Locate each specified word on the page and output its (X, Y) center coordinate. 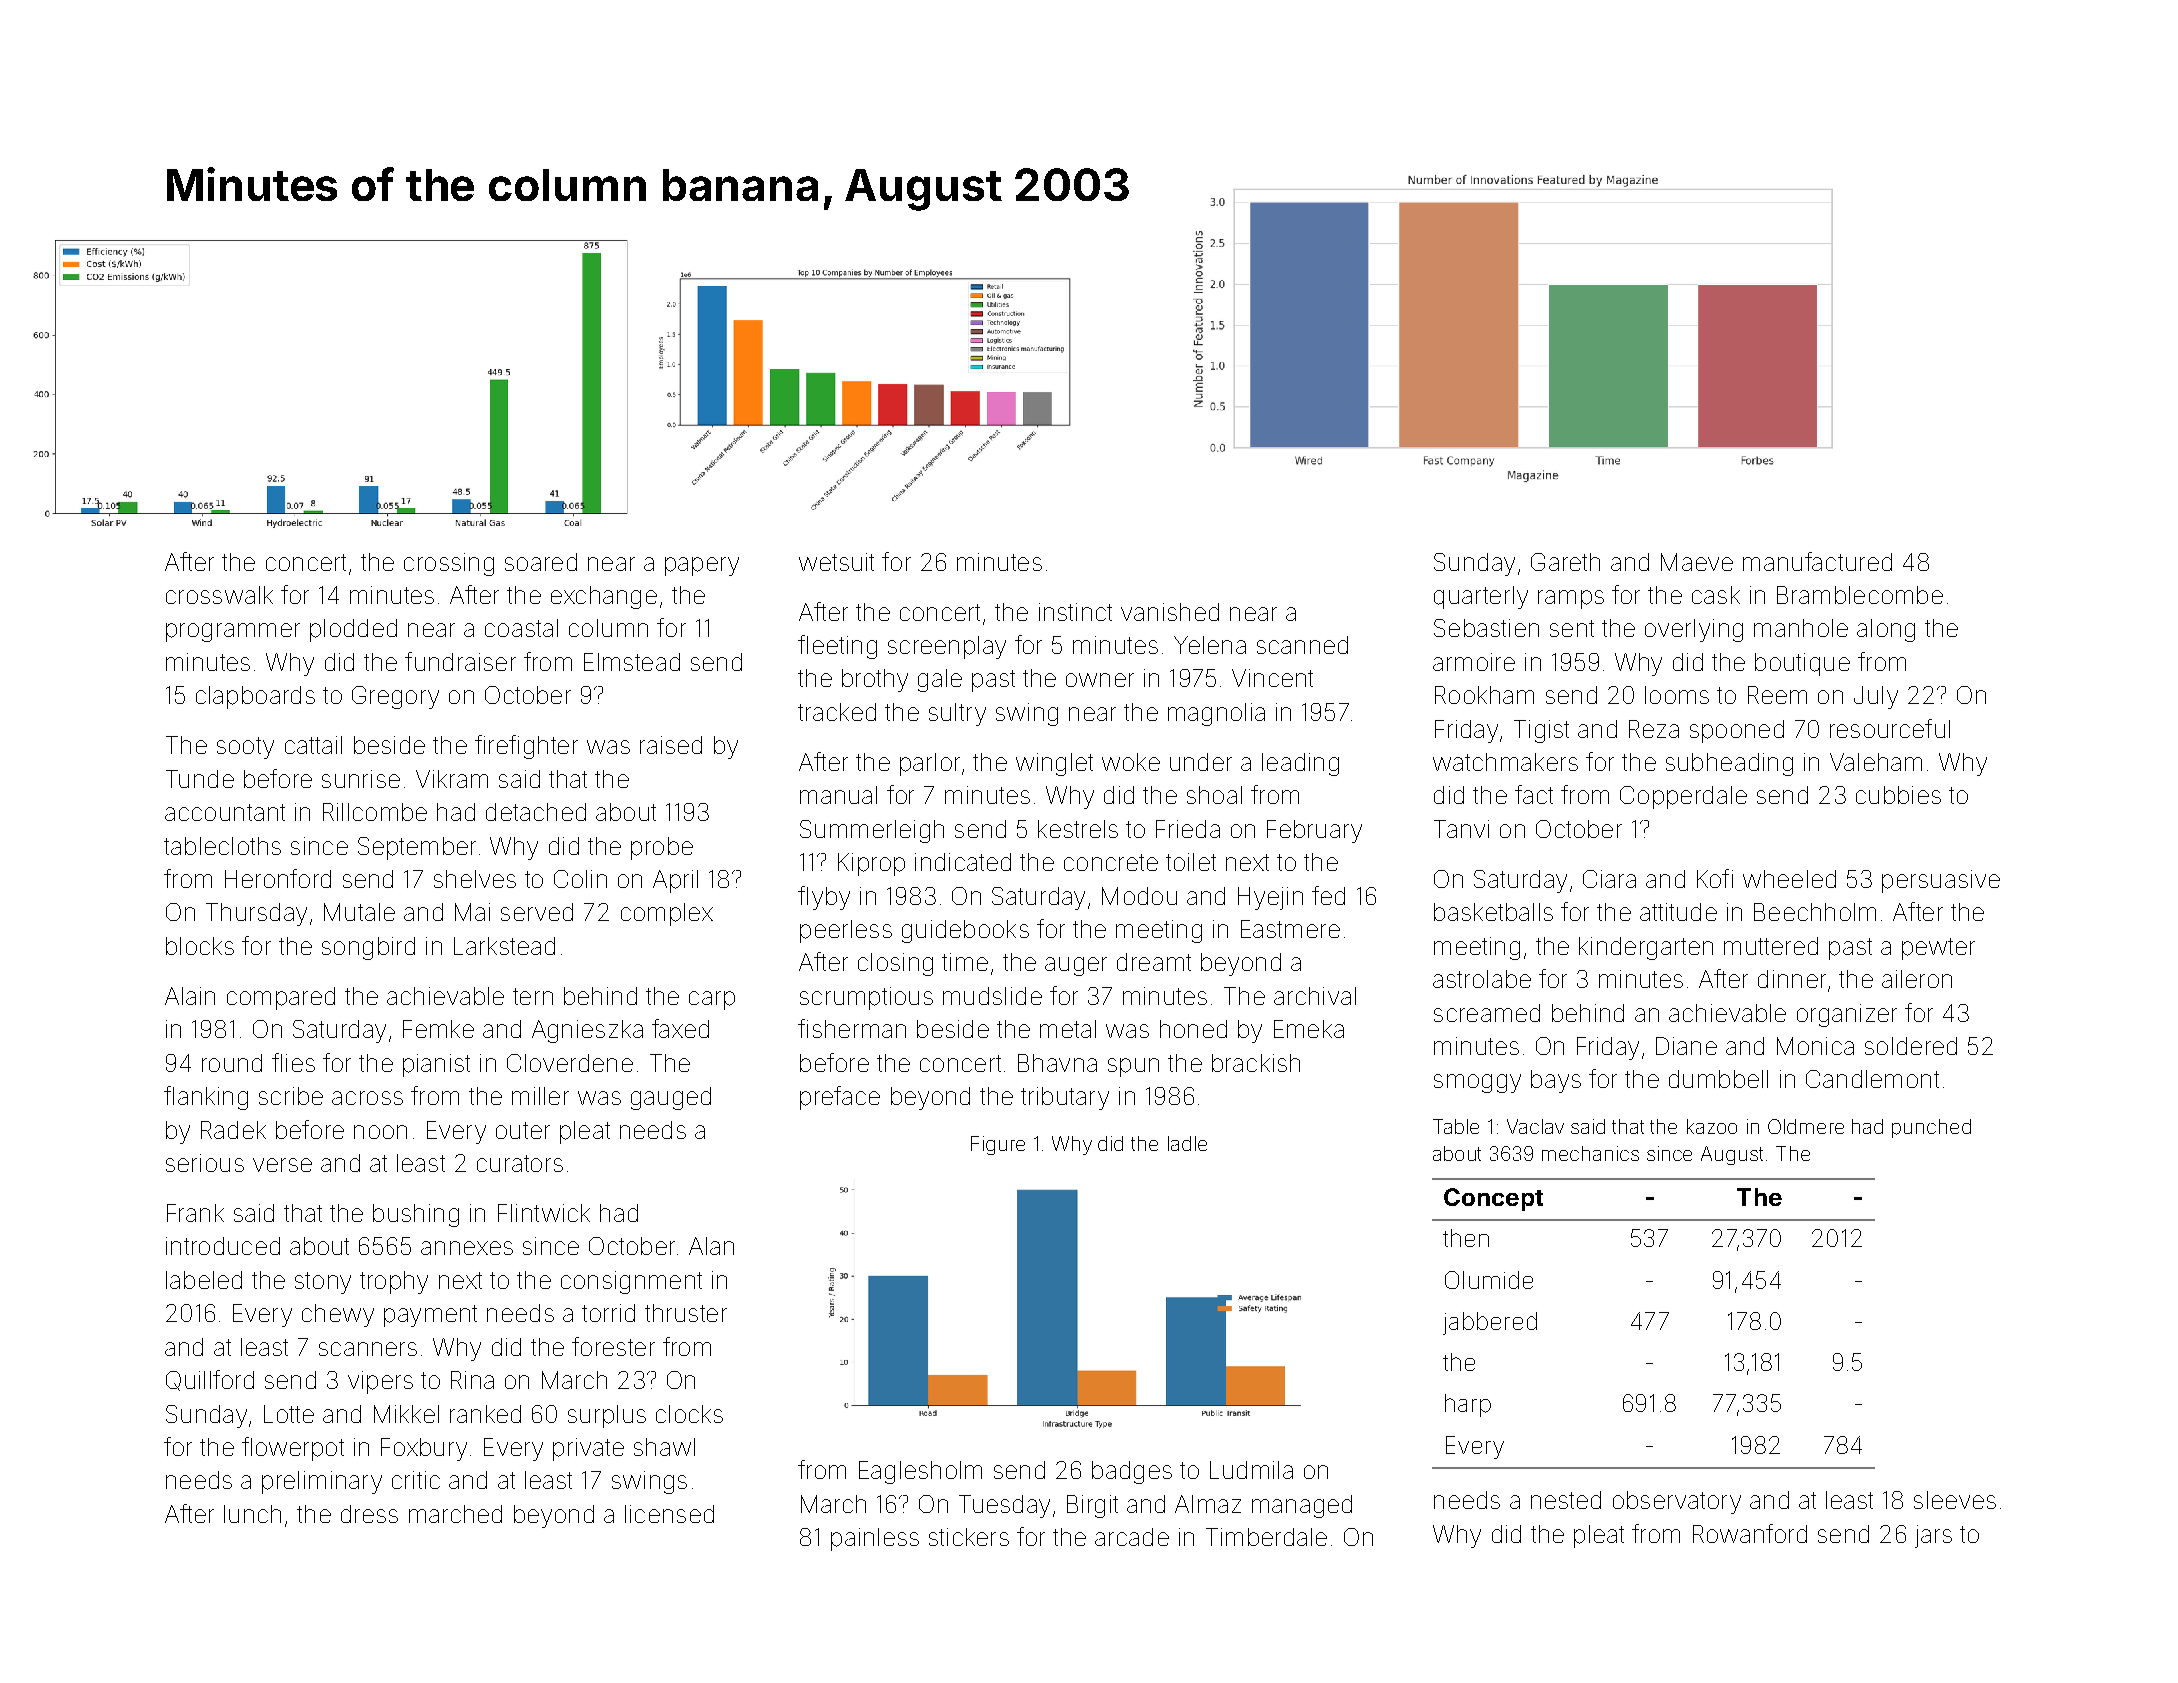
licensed (669, 1514)
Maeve (1697, 562)
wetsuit (836, 562)
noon (380, 1132)
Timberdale (1266, 1537)
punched (1931, 1128)
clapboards (255, 697)
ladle (1187, 1143)
